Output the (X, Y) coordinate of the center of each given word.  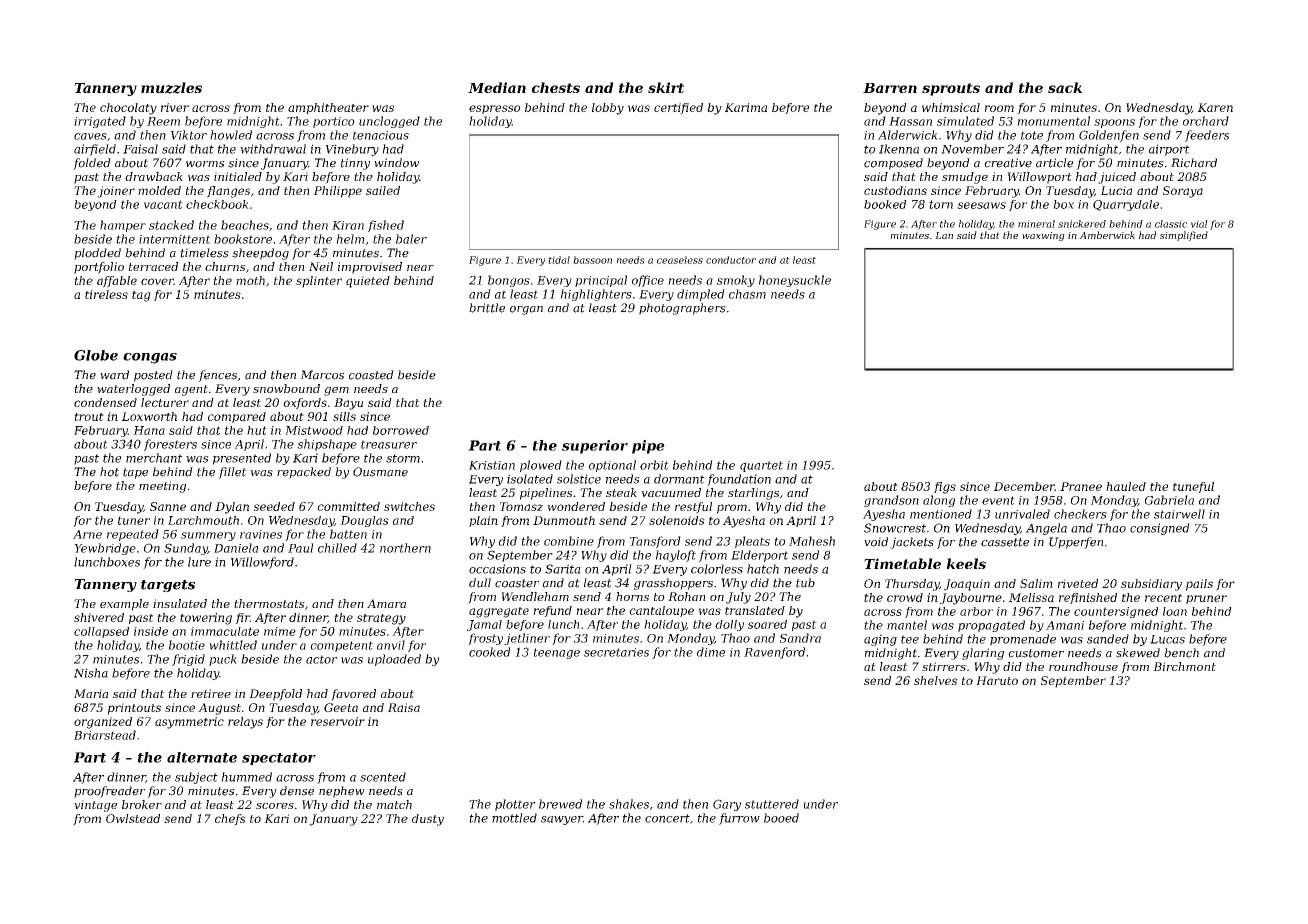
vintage (95, 806)
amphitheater (328, 108)
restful (693, 508)
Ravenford (774, 653)
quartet (761, 466)
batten (348, 534)
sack (1065, 87)
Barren (890, 88)
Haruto (997, 680)
